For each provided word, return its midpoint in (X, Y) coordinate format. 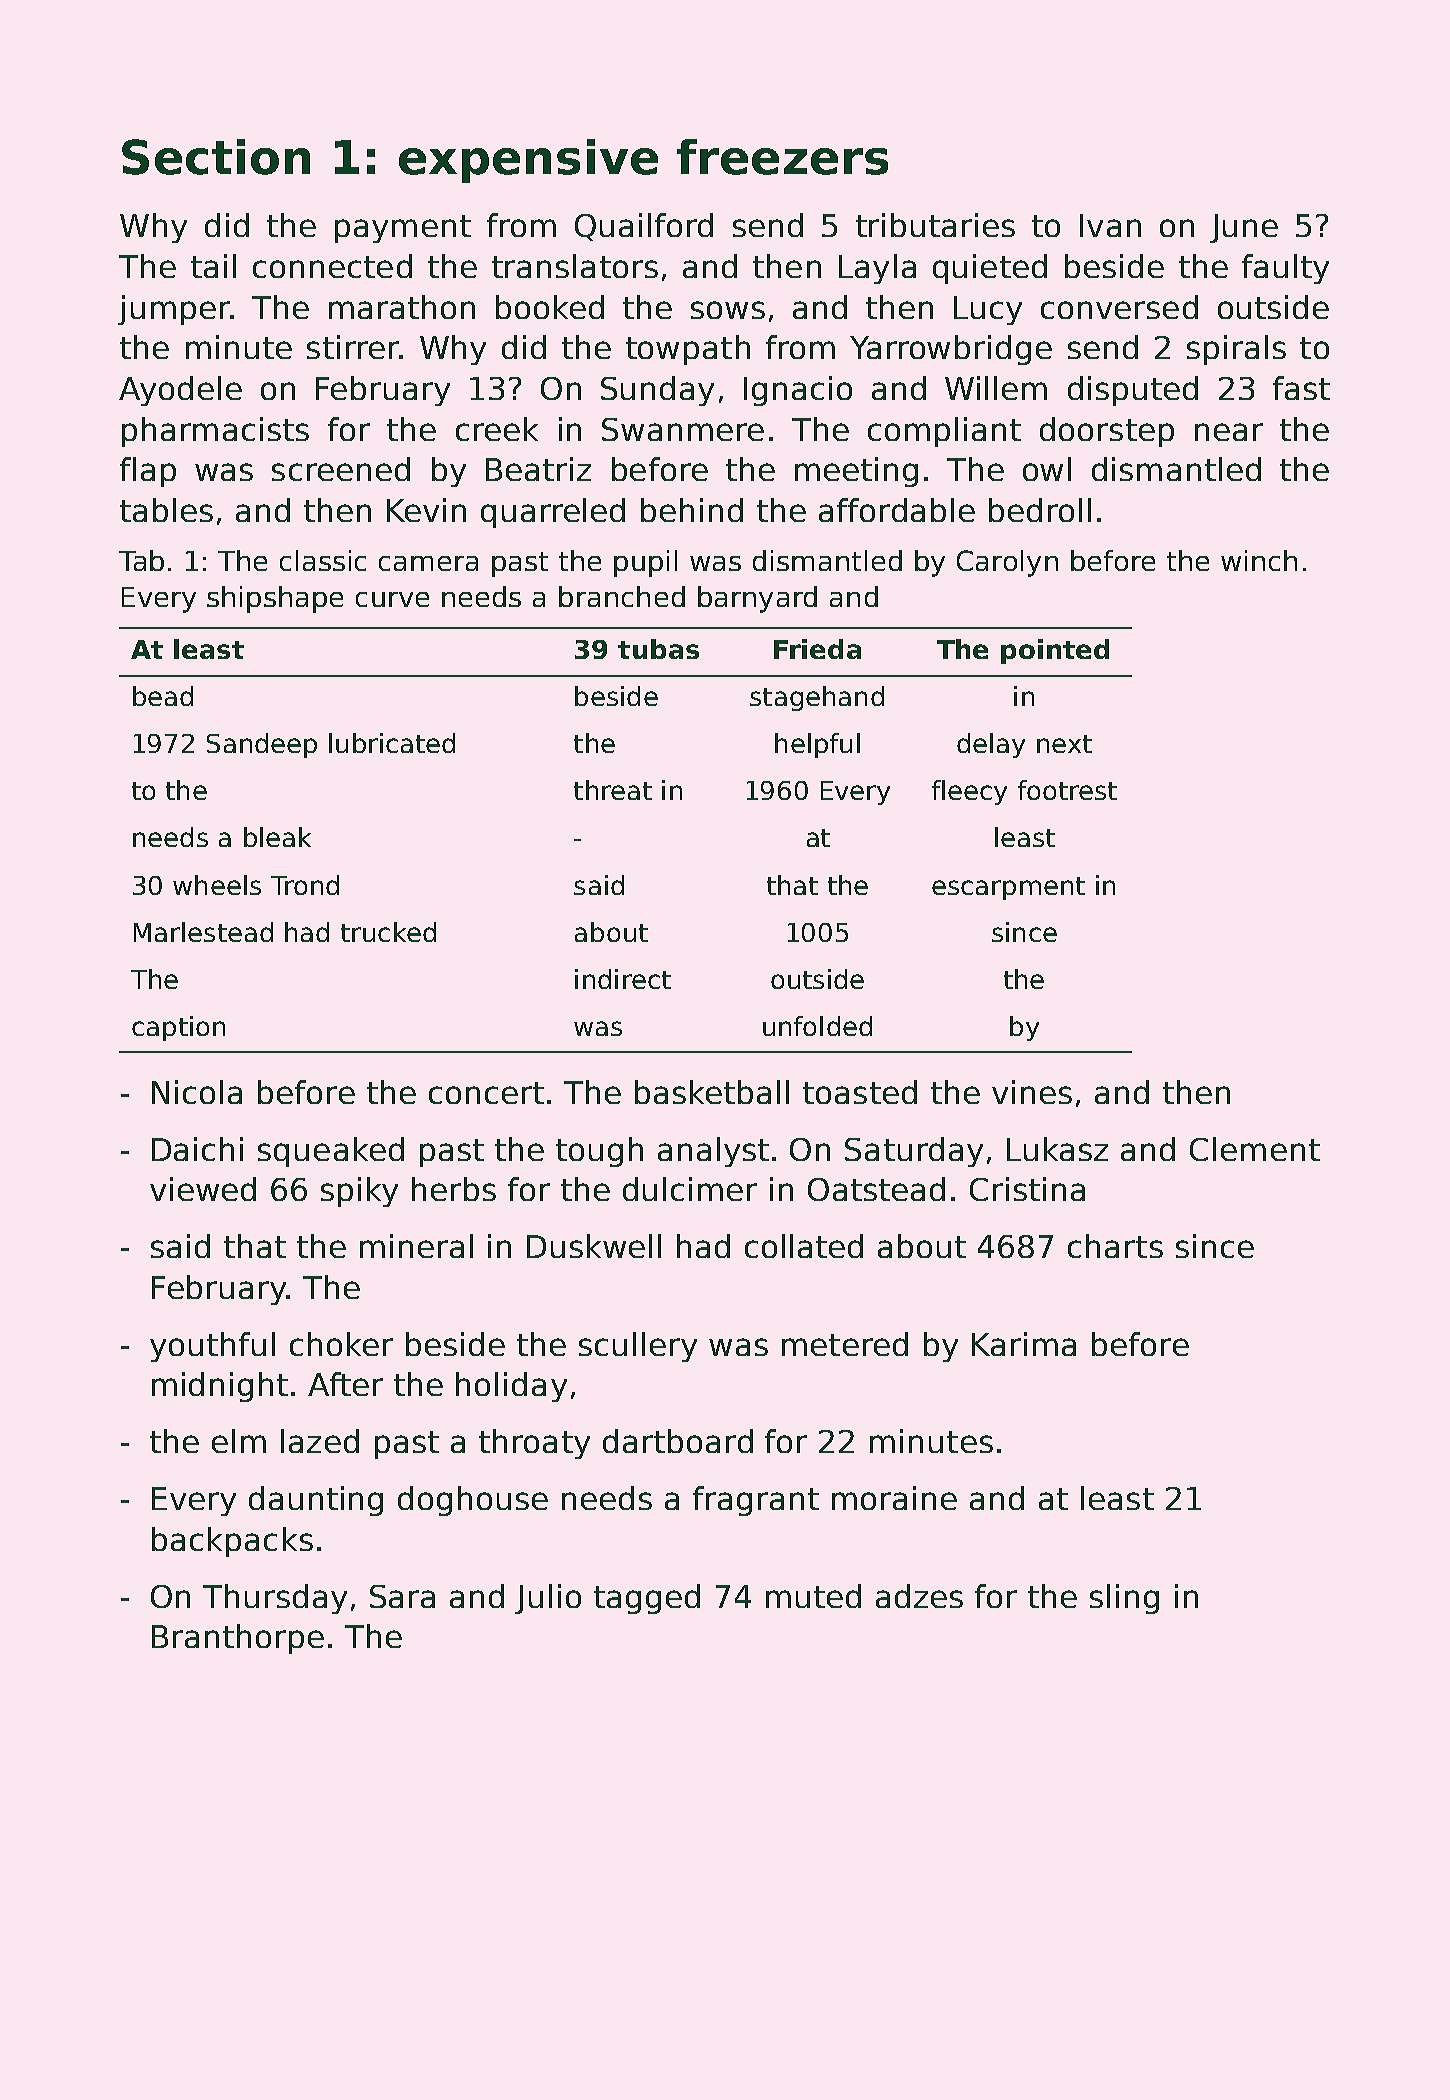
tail (213, 266)
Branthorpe (238, 1639)
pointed (1055, 651)
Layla (877, 269)
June (1244, 228)
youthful (212, 1347)
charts (1115, 1246)
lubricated (392, 743)
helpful (817, 745)
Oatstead (876, 1189)
